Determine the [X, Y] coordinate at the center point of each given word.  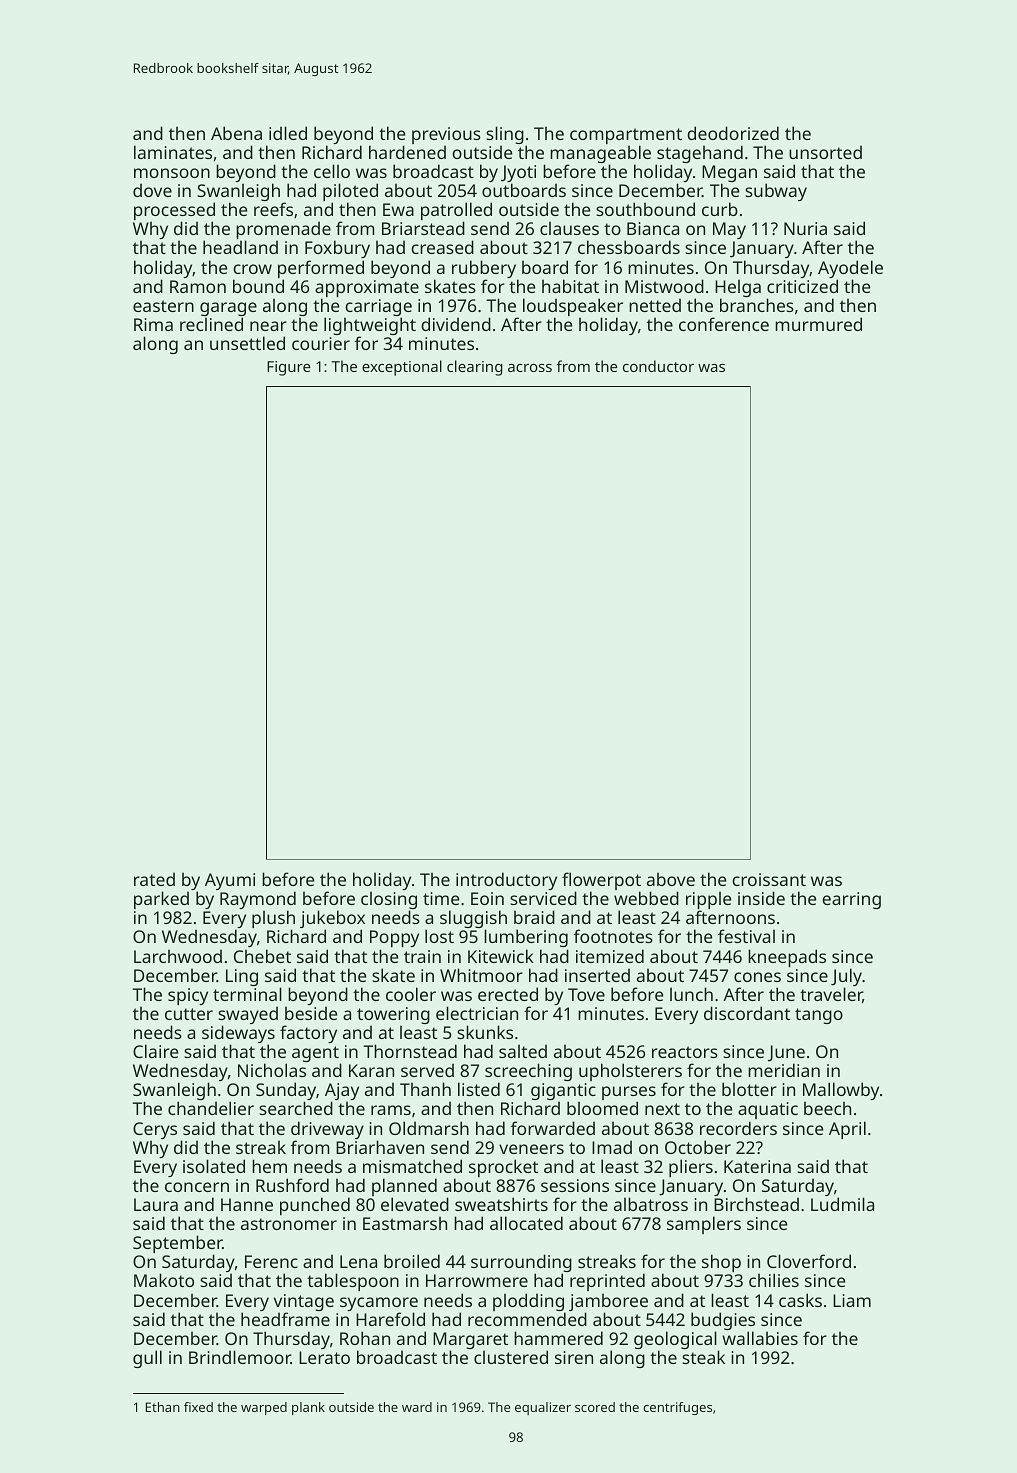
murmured [818, 324]
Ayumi [230, 881]
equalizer [543, 1408]
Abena [236, 133]
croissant [769, 879]
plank [308, 1408]
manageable [600, 154]
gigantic [563, 1092]
